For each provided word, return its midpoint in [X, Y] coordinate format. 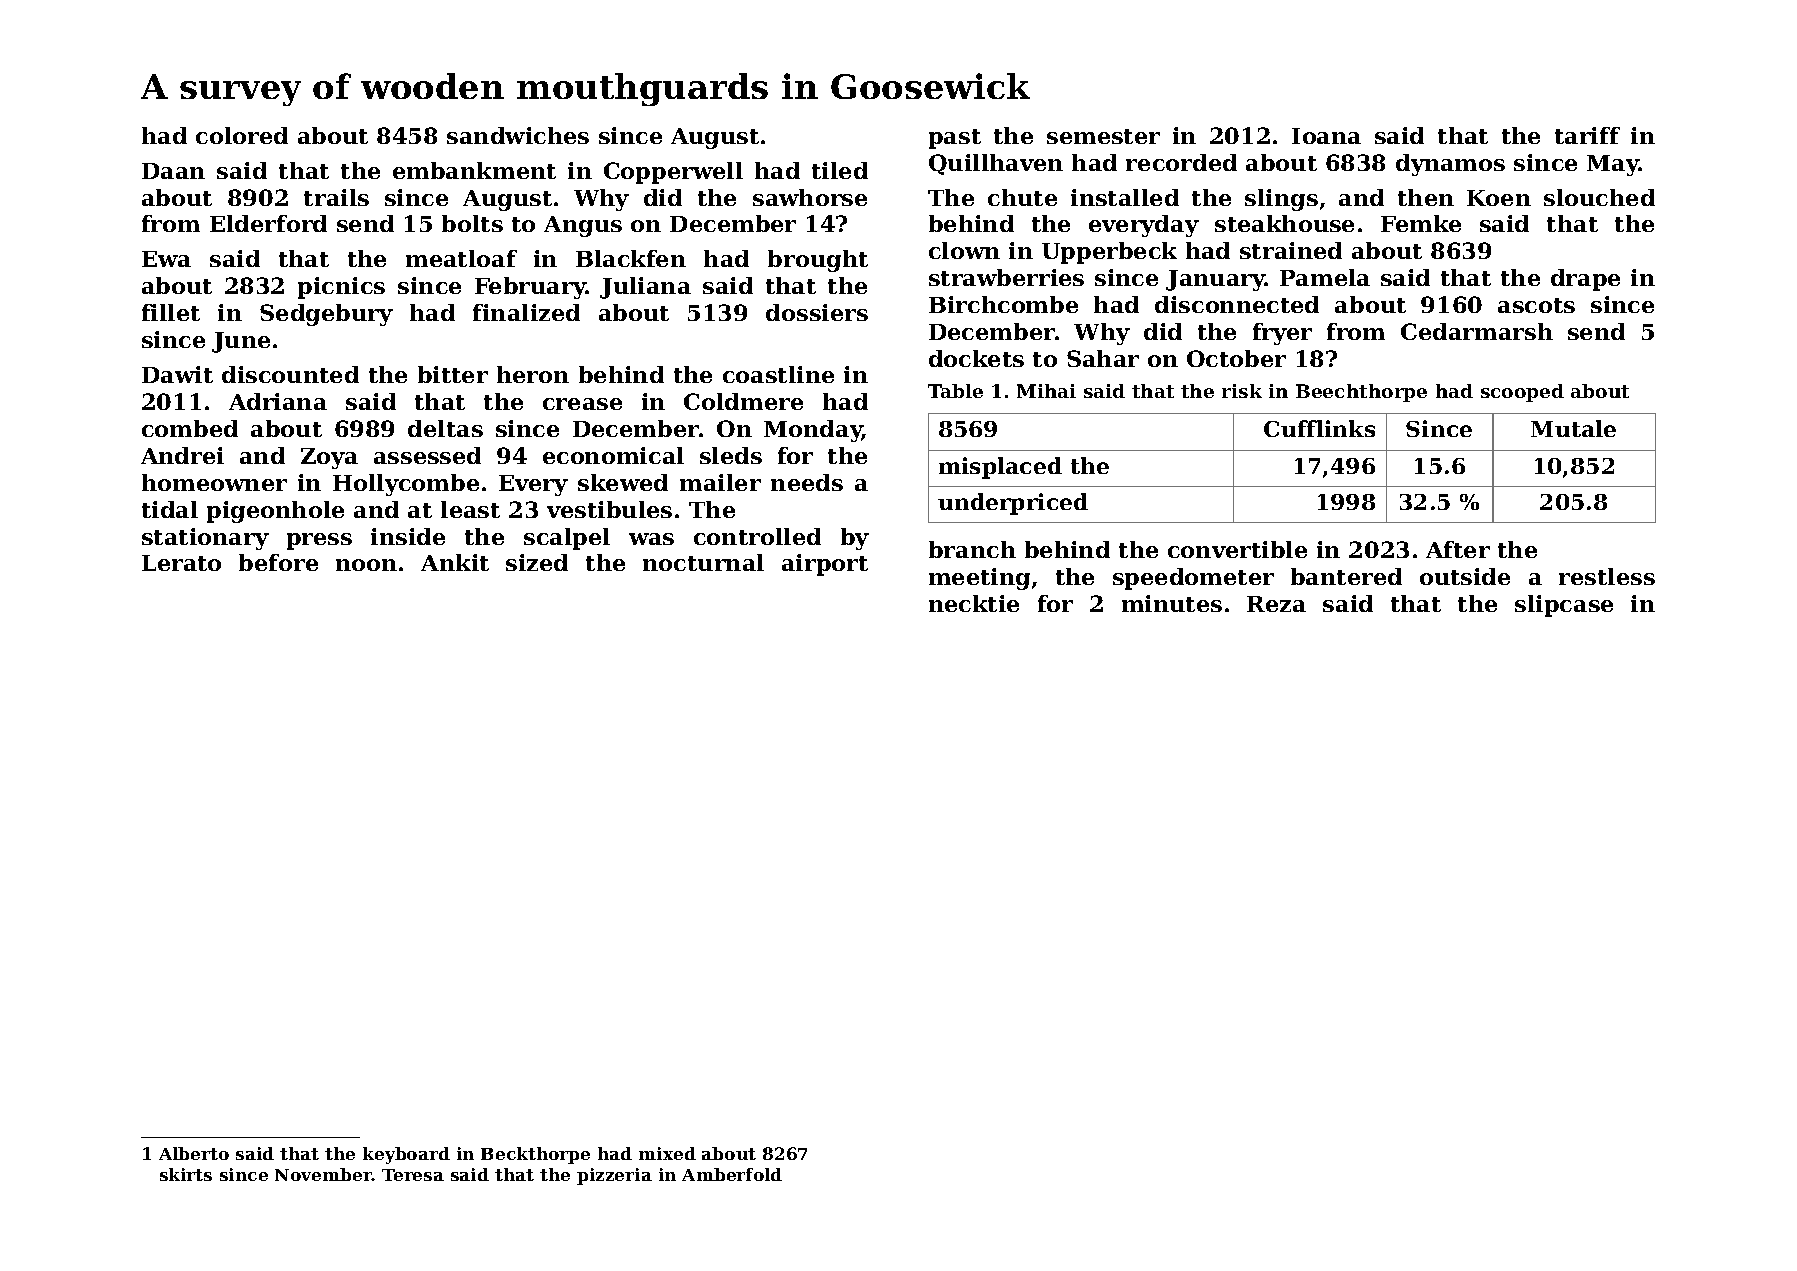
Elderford [268, 223]
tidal [170, 509]
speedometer [1193, 579]
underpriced [1013, 504]
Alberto [194, 1153]
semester [1103, 136]
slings [1281, 200]
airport [825, 565]
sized [537, 562]
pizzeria [614, 1176]
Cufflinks [1319, 428]
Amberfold [732, 1174]
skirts [186, 1174]
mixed [667, 1153]
